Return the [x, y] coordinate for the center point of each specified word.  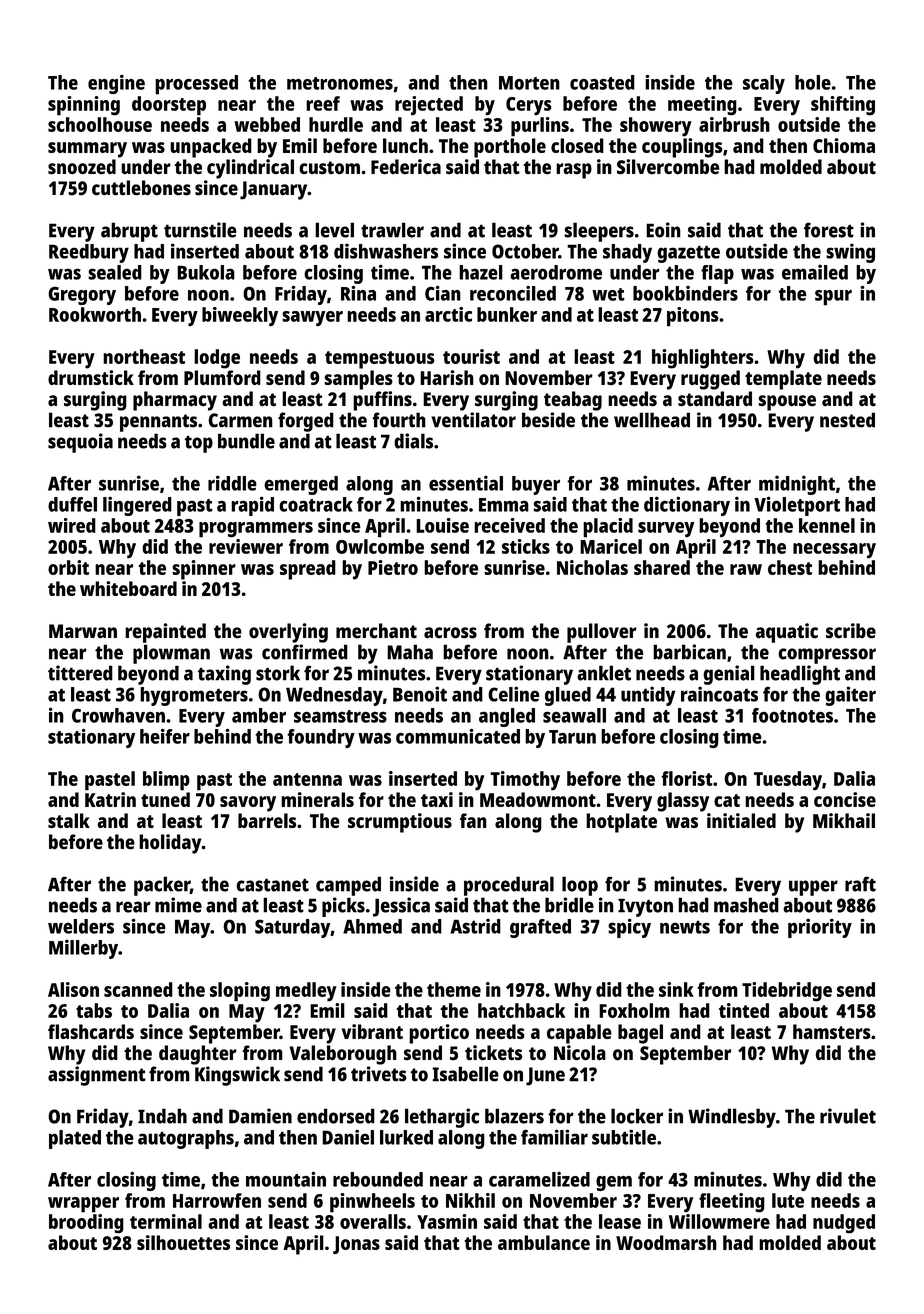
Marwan [83, 631]
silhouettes [183, 1242]
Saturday [292, 928]
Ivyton [645, 907]
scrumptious [400, 823]
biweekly [240, 317]
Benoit [420, 694]
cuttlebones [141, 188]
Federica [406, 167]
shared [662, 567]
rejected [429, 106]
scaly [764, 84]
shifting [843, 106]
